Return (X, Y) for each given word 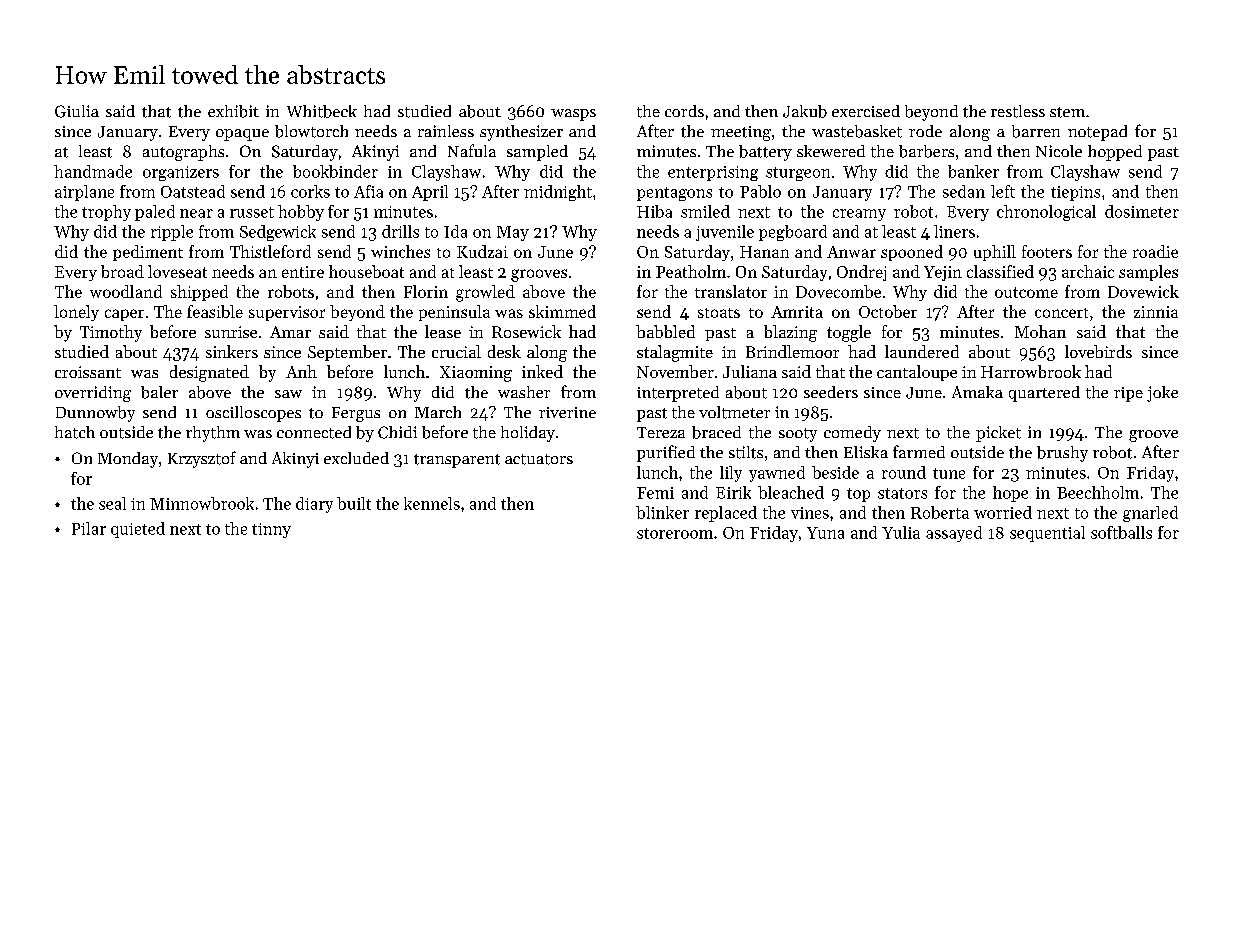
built (354, 503)
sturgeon (798, 174)
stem (1067, 112)
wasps (573, 115)
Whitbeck (322, 111)
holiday (528, 434)
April (430, 193)
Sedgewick (278, 233)
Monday (128, 460)
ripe (1128, 394)
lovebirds (1098, 351)
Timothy (111, 333)
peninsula (454, 313)
